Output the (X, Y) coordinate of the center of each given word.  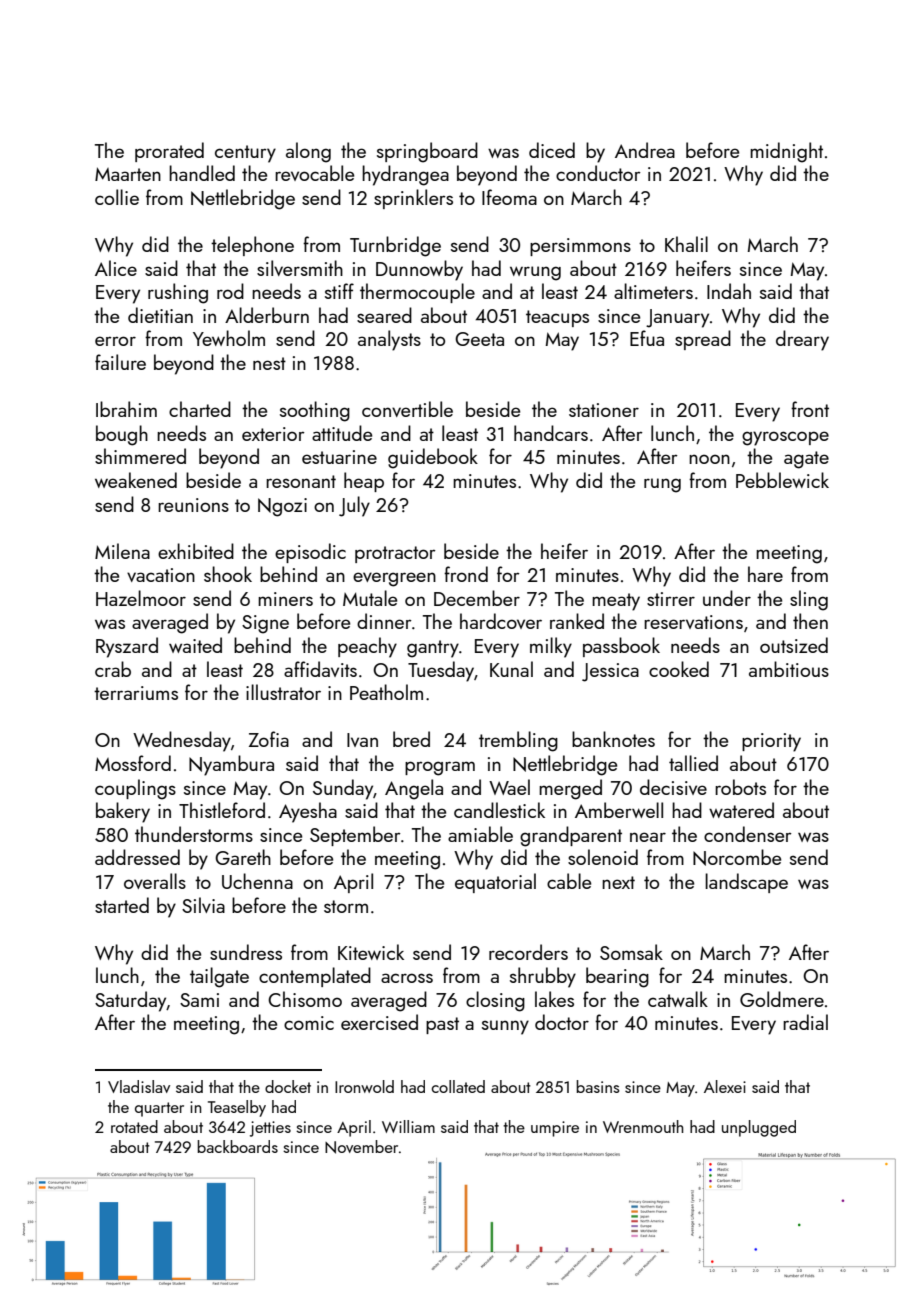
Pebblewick (782, 480)
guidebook (433, 458)
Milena (122, 551)
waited (195, 645)
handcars (551, 433)
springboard (427, 152)
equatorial (495, 883)
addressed (137, 857)
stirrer (671, 599)
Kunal (511, 669)
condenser (748, 834)
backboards (237, 1146)
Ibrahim (126, 409)
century (245, 154)
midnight (786, 152)
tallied (693, 763)
